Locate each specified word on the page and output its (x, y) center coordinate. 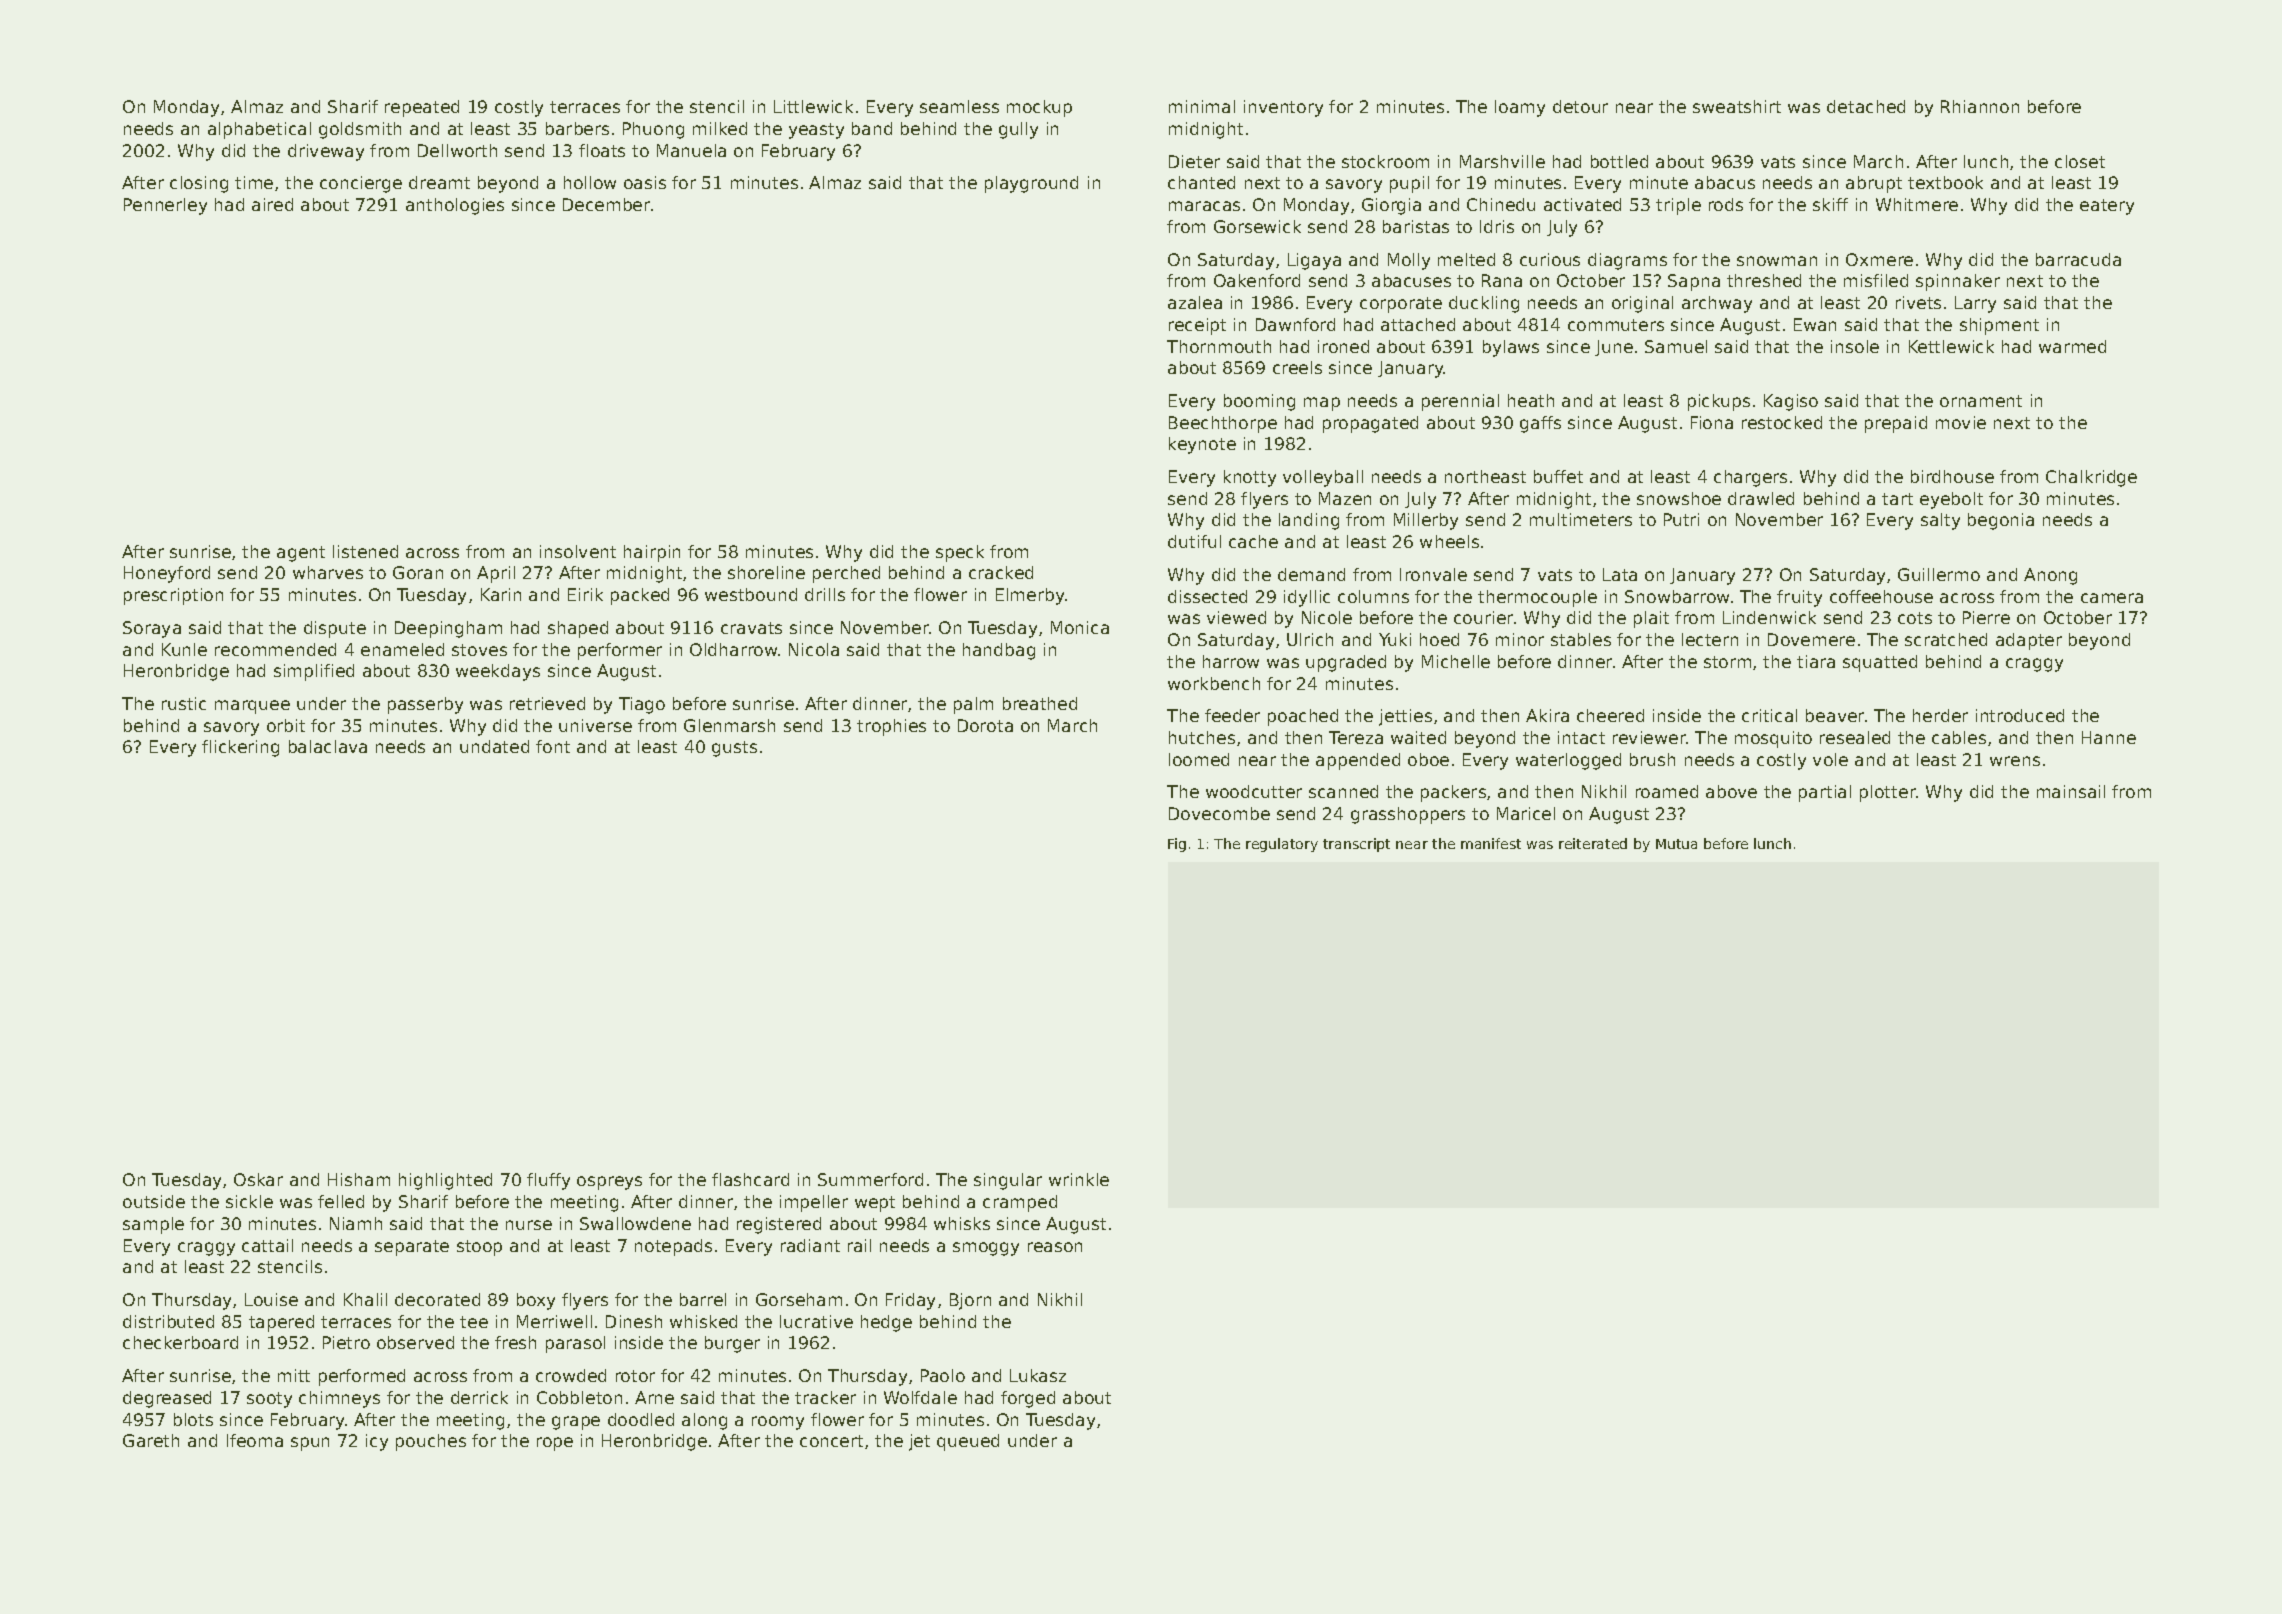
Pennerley (165, 206)
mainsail (2071, 791)
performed (362, 1377)
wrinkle (1079, 1179)
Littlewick (813, 106)
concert (831, 1441)
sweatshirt (1737, 106)
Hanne (2109, 737)
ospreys (609, 1183)
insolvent (578, 551)
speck (960, 553)
